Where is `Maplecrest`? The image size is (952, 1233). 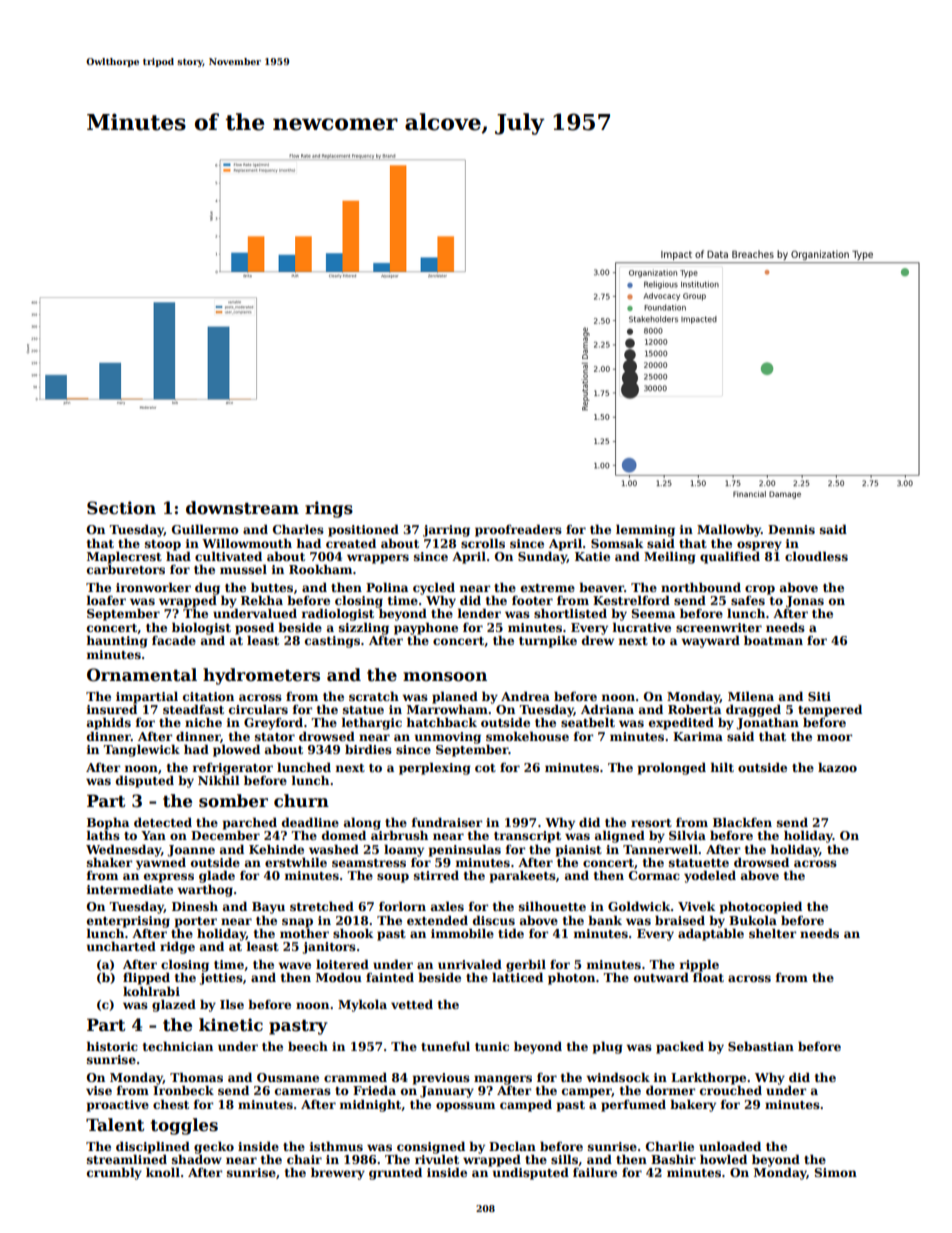 Maplecrest is located at coordinates (124, 557).
